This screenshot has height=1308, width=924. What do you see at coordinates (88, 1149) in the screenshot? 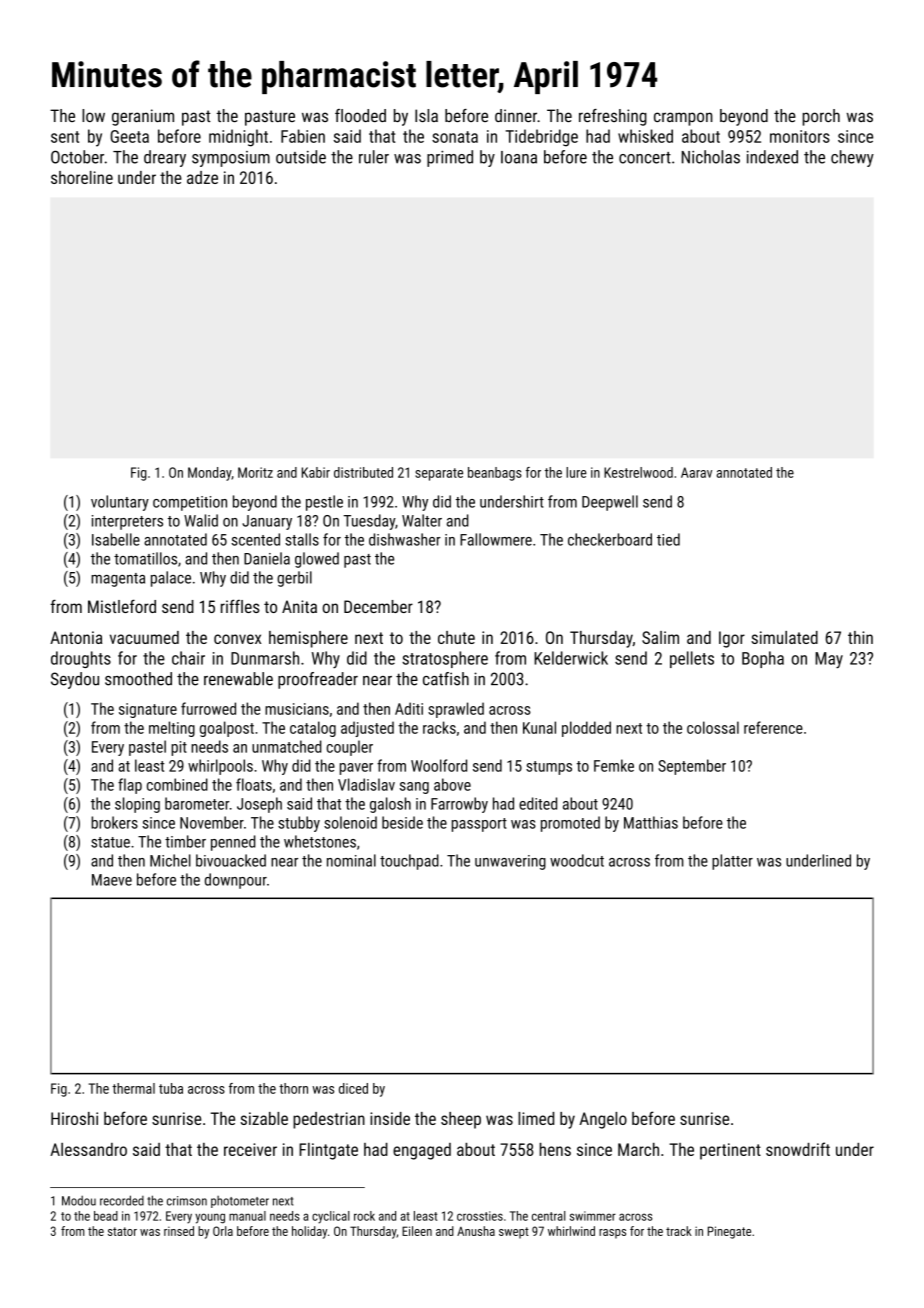
I see `Alessandro` at bounding box center [88, 1149].
